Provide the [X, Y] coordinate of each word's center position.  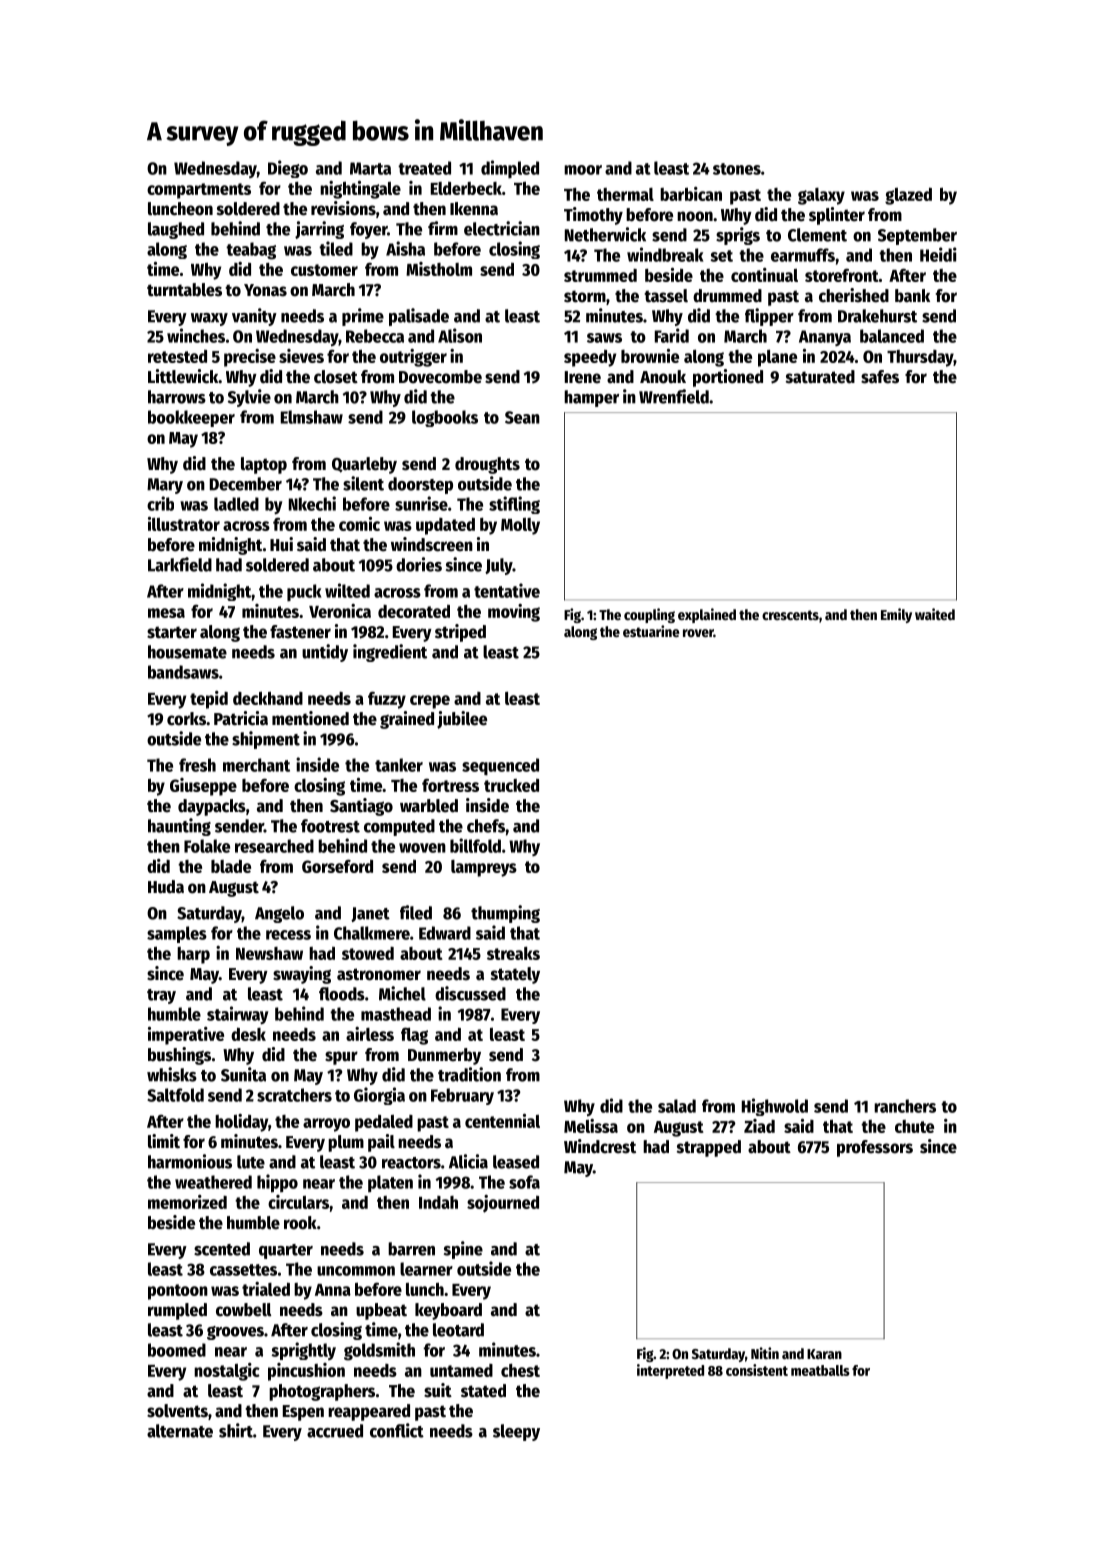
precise [250, 358]
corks [186, 719]
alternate [180, 1431]
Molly [520, 526]
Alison [460, 335]
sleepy [516, 1432]
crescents [790, 615]
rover [698, 633]
